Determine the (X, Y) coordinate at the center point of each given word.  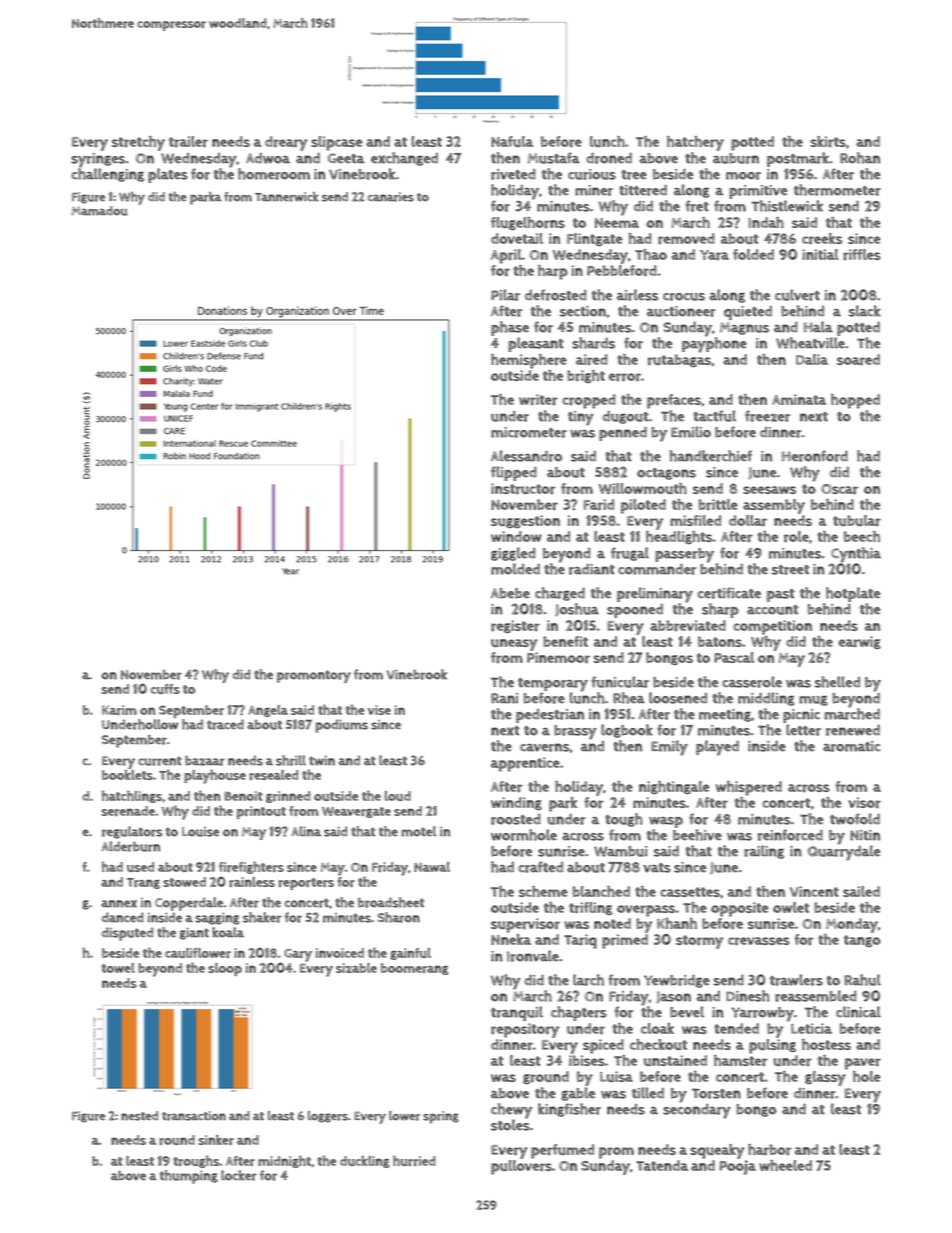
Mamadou (99, 211)
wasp (666, 822)
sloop (225, 969)
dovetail (517, 238)
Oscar (839, 489)
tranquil (517, 1013)
